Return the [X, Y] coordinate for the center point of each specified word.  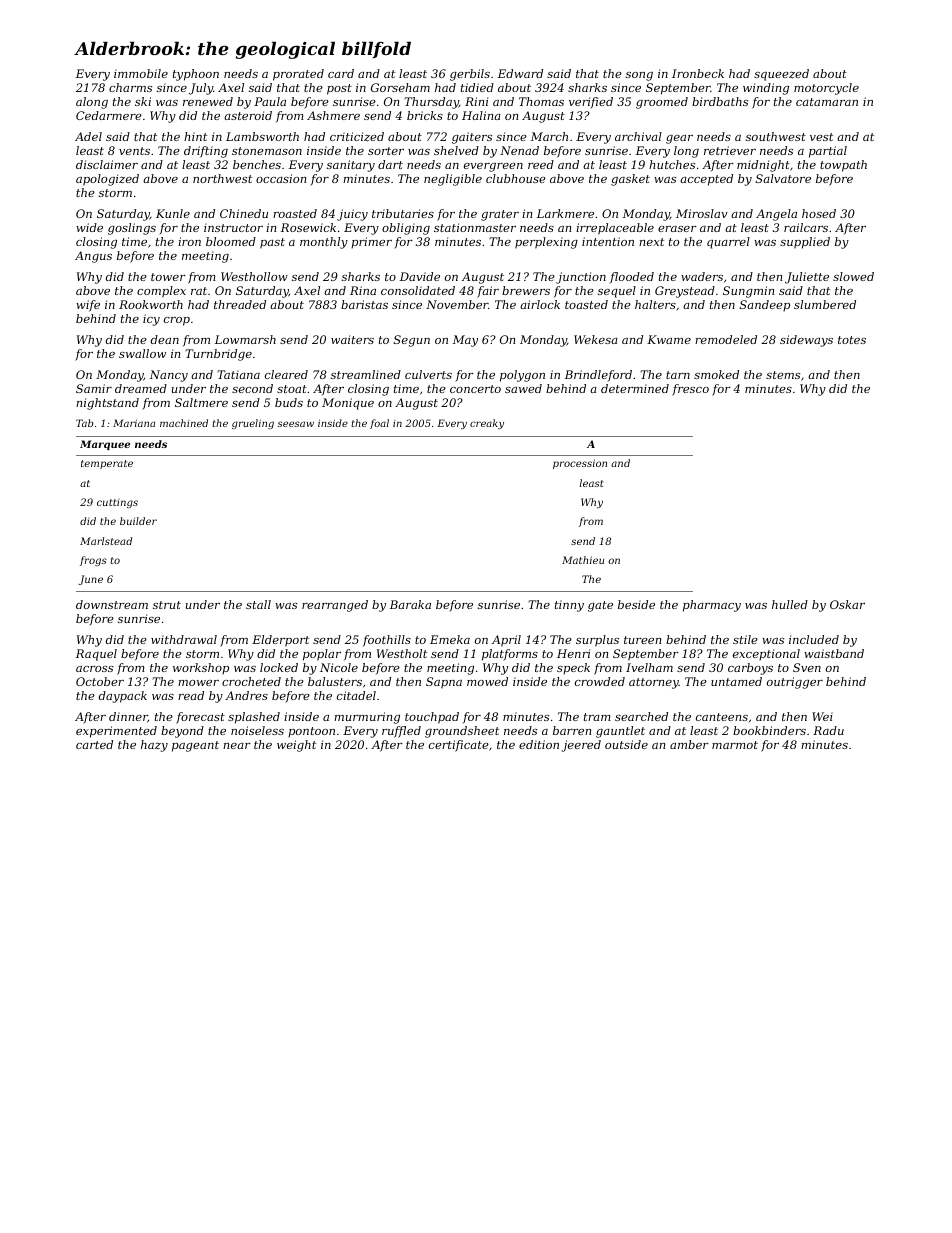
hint [195, 136]
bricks [425, 115]
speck [573, 669]
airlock [540, 304]
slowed [853, 276]
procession [580, 464]
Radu [828, 730]
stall [258, 604]
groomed [662, 103]
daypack [123, 697]
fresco [690, 390]
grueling [253, 424]
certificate [459, 746]
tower [168, 277]
